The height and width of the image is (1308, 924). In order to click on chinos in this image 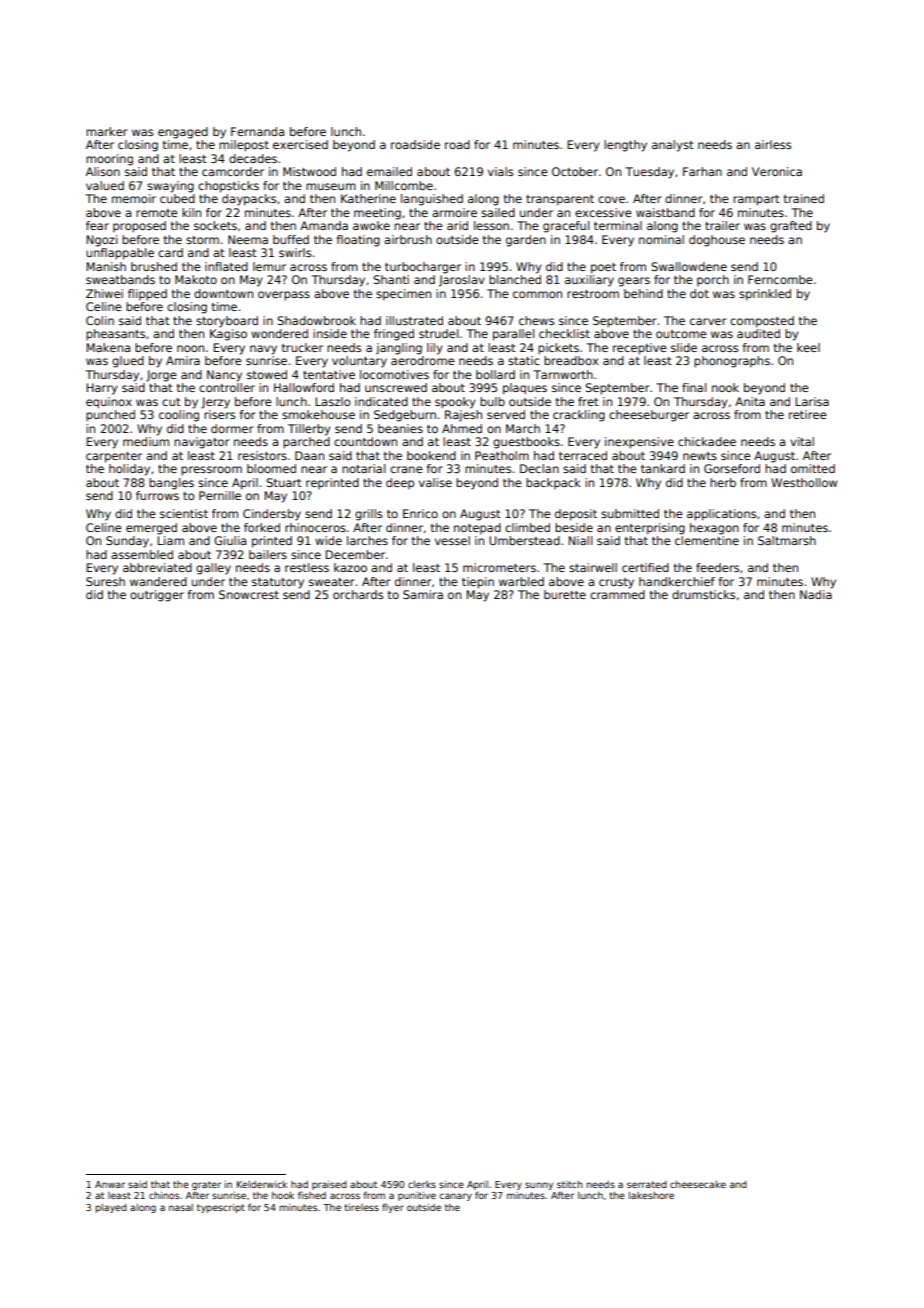, I will do `click(164, 1195)`.
